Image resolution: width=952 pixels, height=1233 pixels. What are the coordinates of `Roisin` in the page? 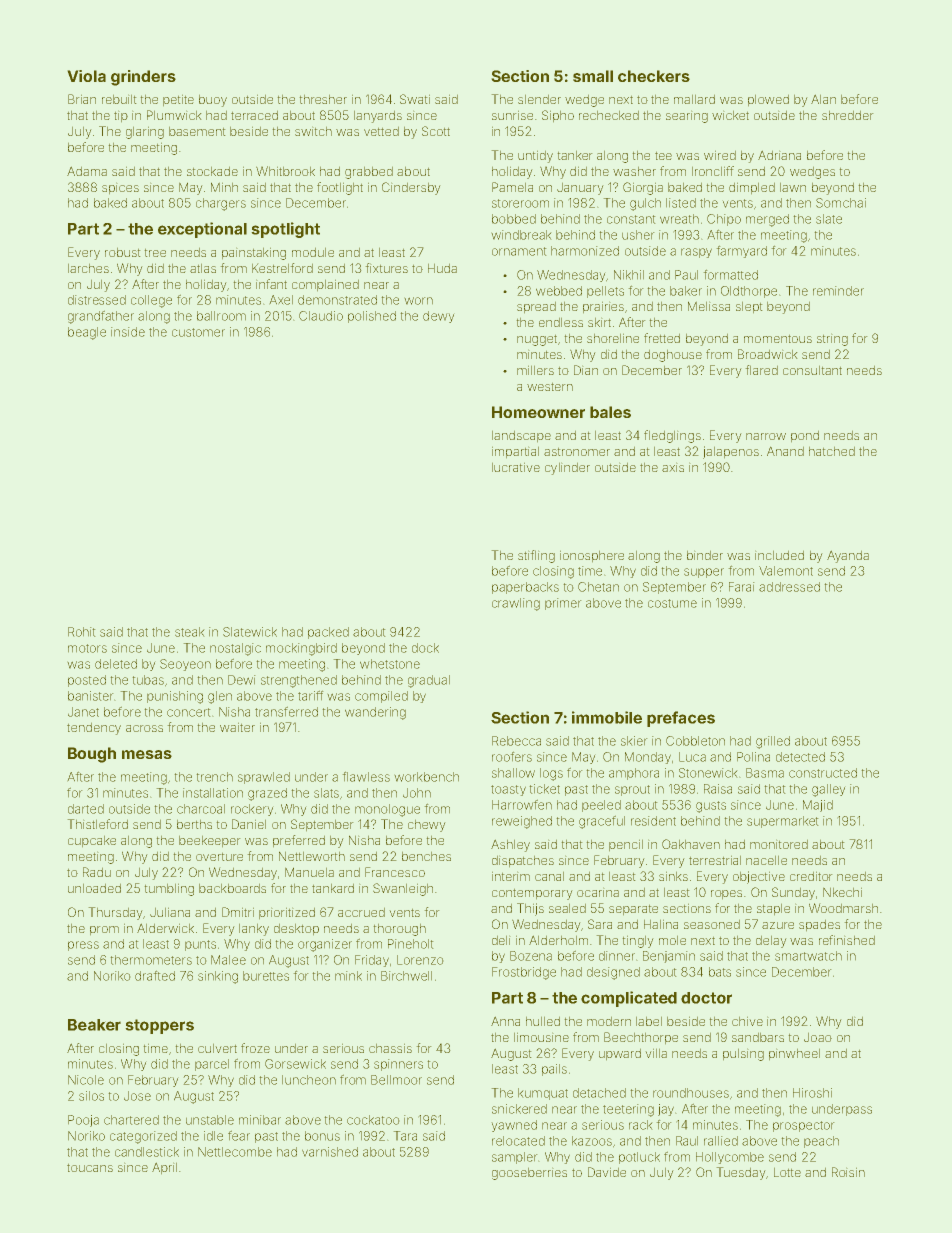 It's located at (848, 1172).
